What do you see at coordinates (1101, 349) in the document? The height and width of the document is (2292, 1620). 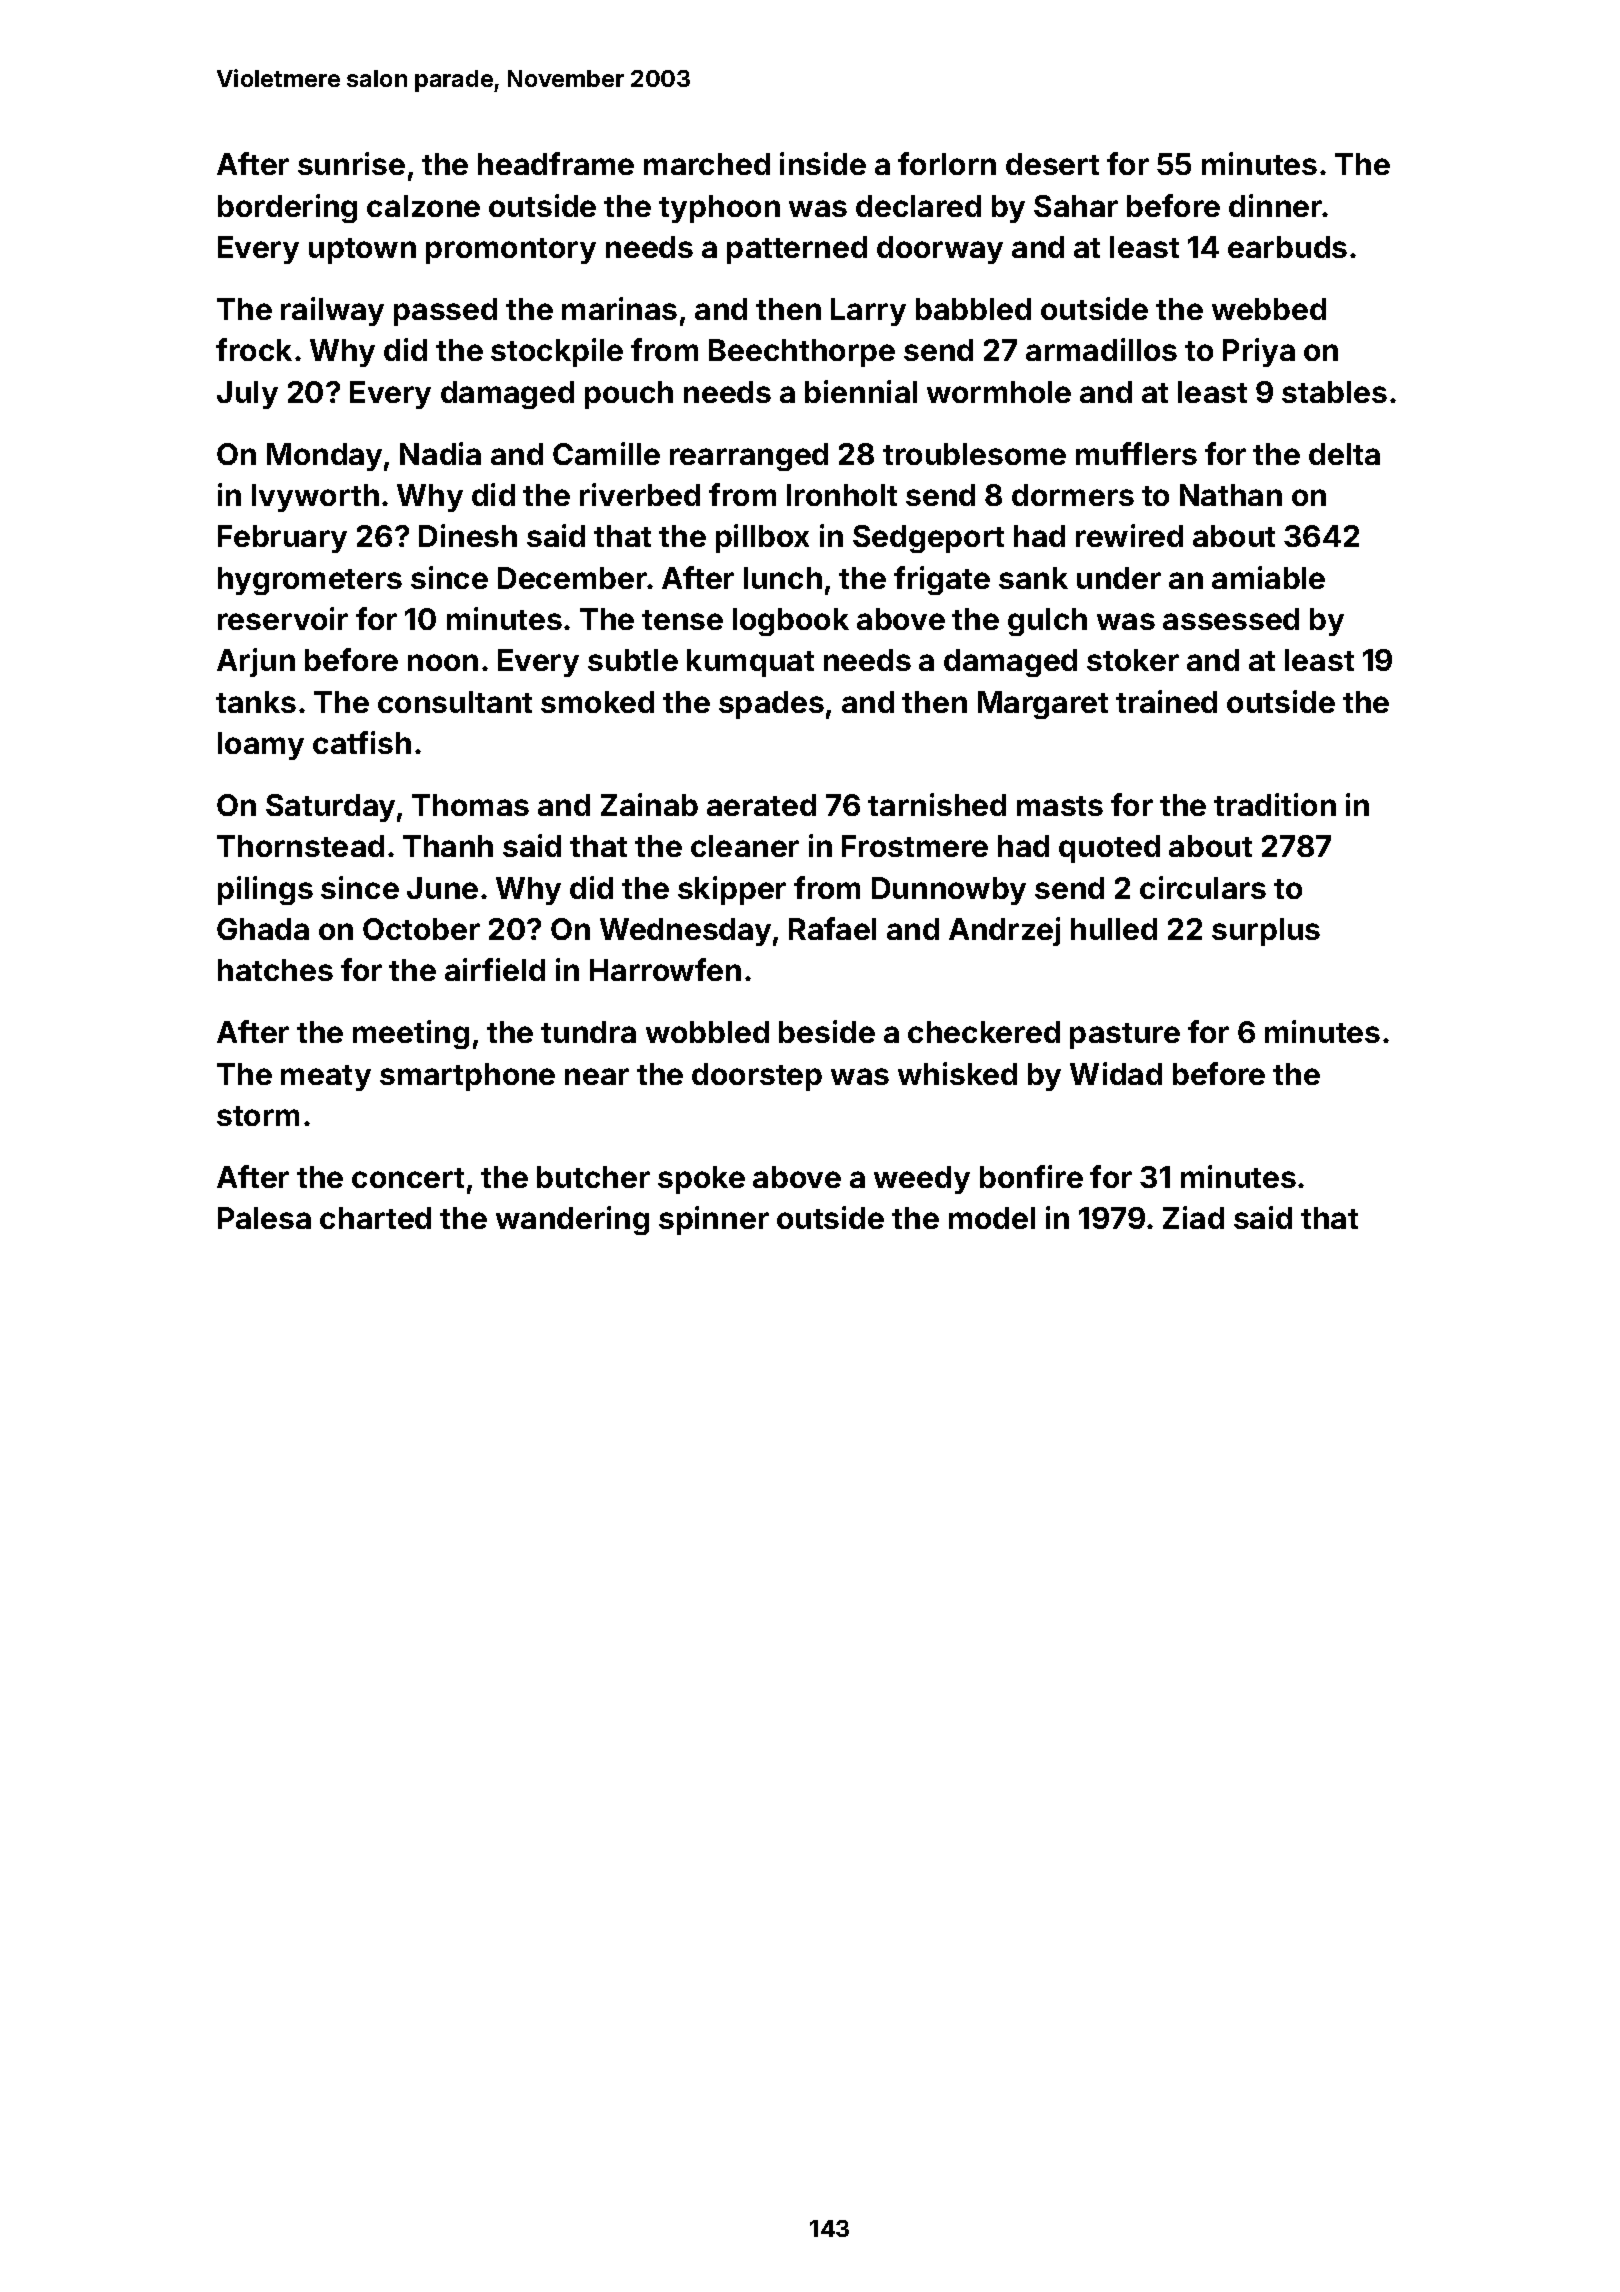 I see `armadillos` at bounding box center [1101, 349].
